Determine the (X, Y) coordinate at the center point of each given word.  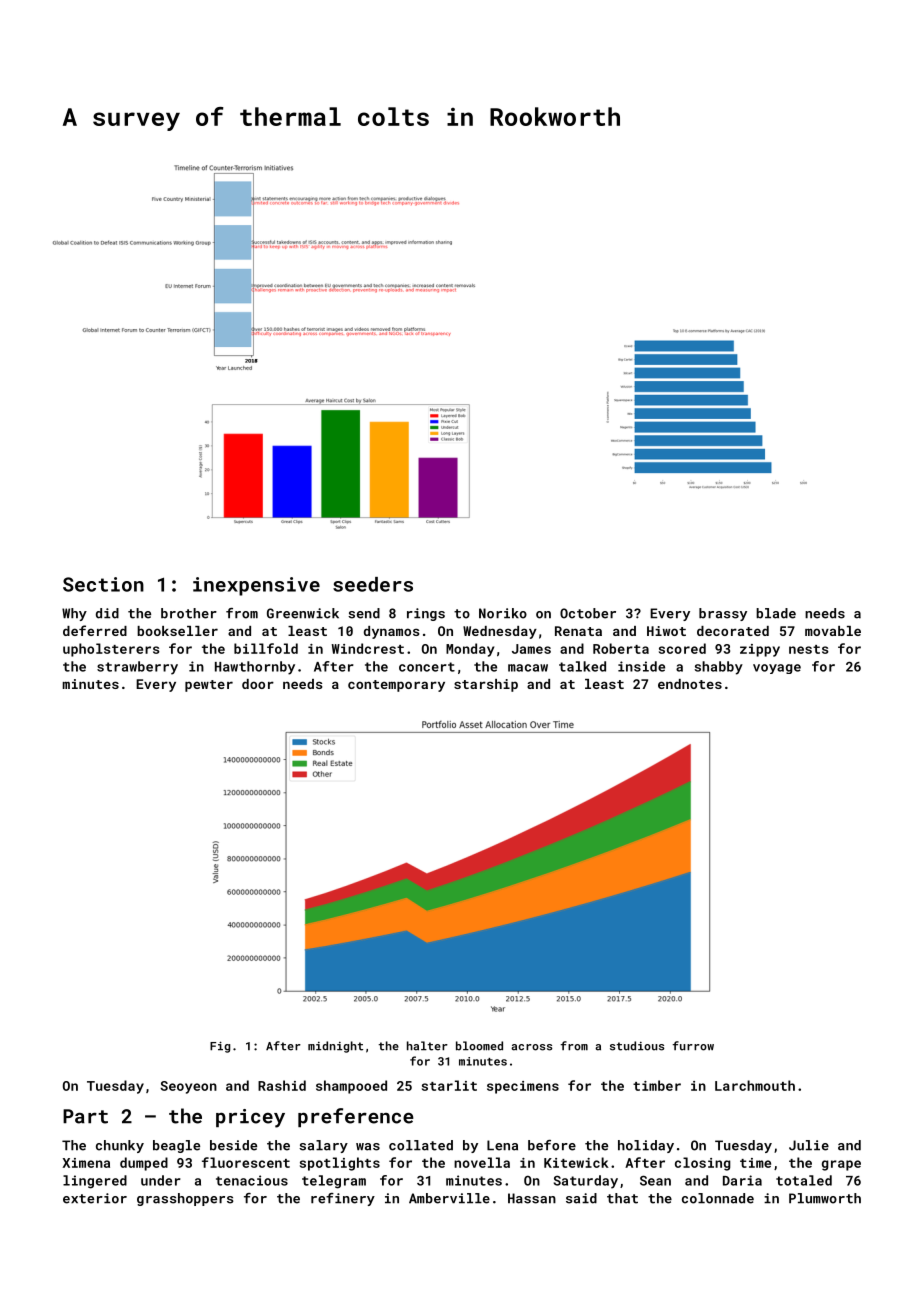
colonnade (718, 1198)
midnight (335, 1047)
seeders (373, 584)
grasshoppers (185, 1199)
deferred (95, 630)
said (581, 1198)
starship (486, 685)
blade (776, 613)
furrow (693, 1046)
